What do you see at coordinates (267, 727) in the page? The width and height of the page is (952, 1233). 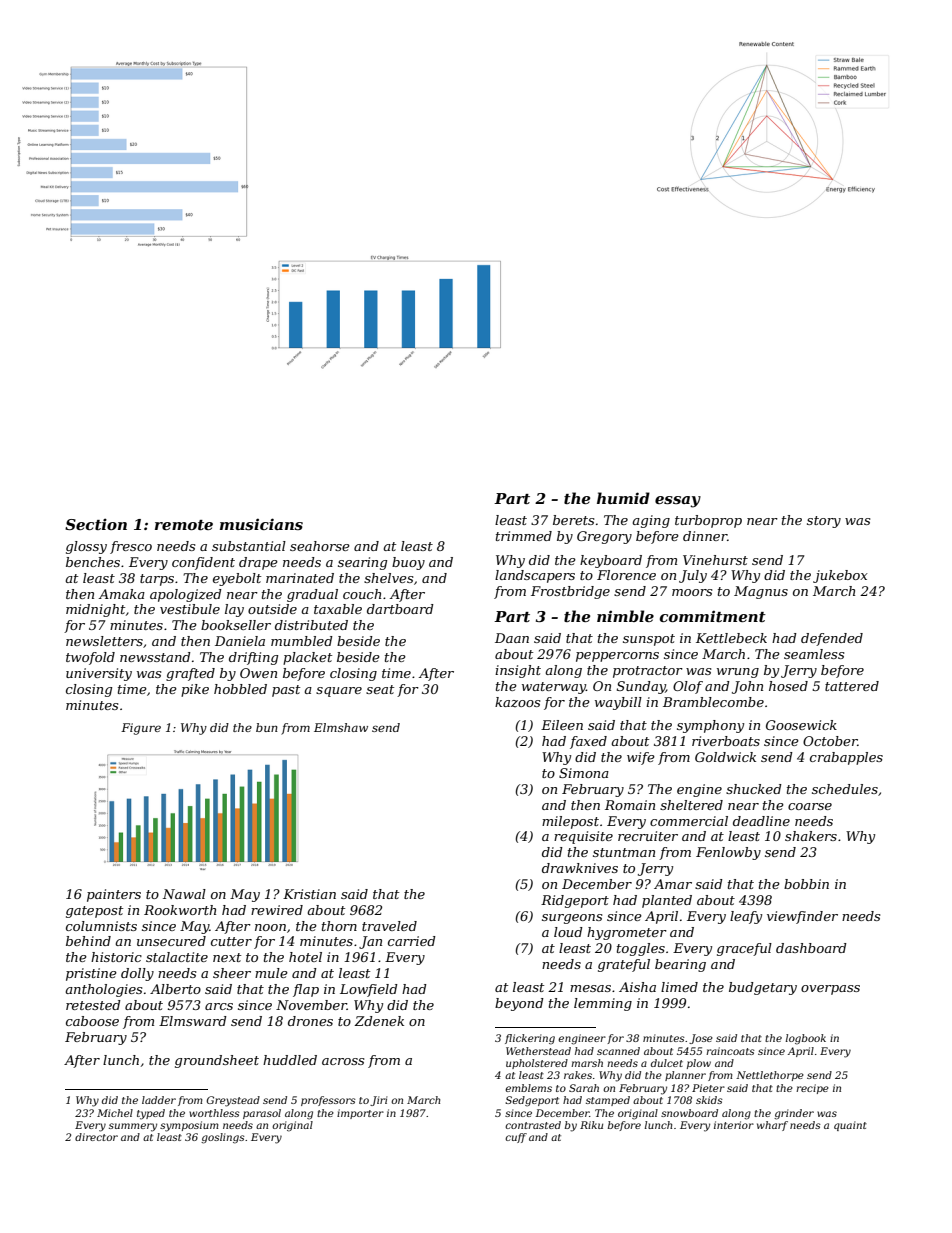 I see `bun` at bounding box center [267, 727].
